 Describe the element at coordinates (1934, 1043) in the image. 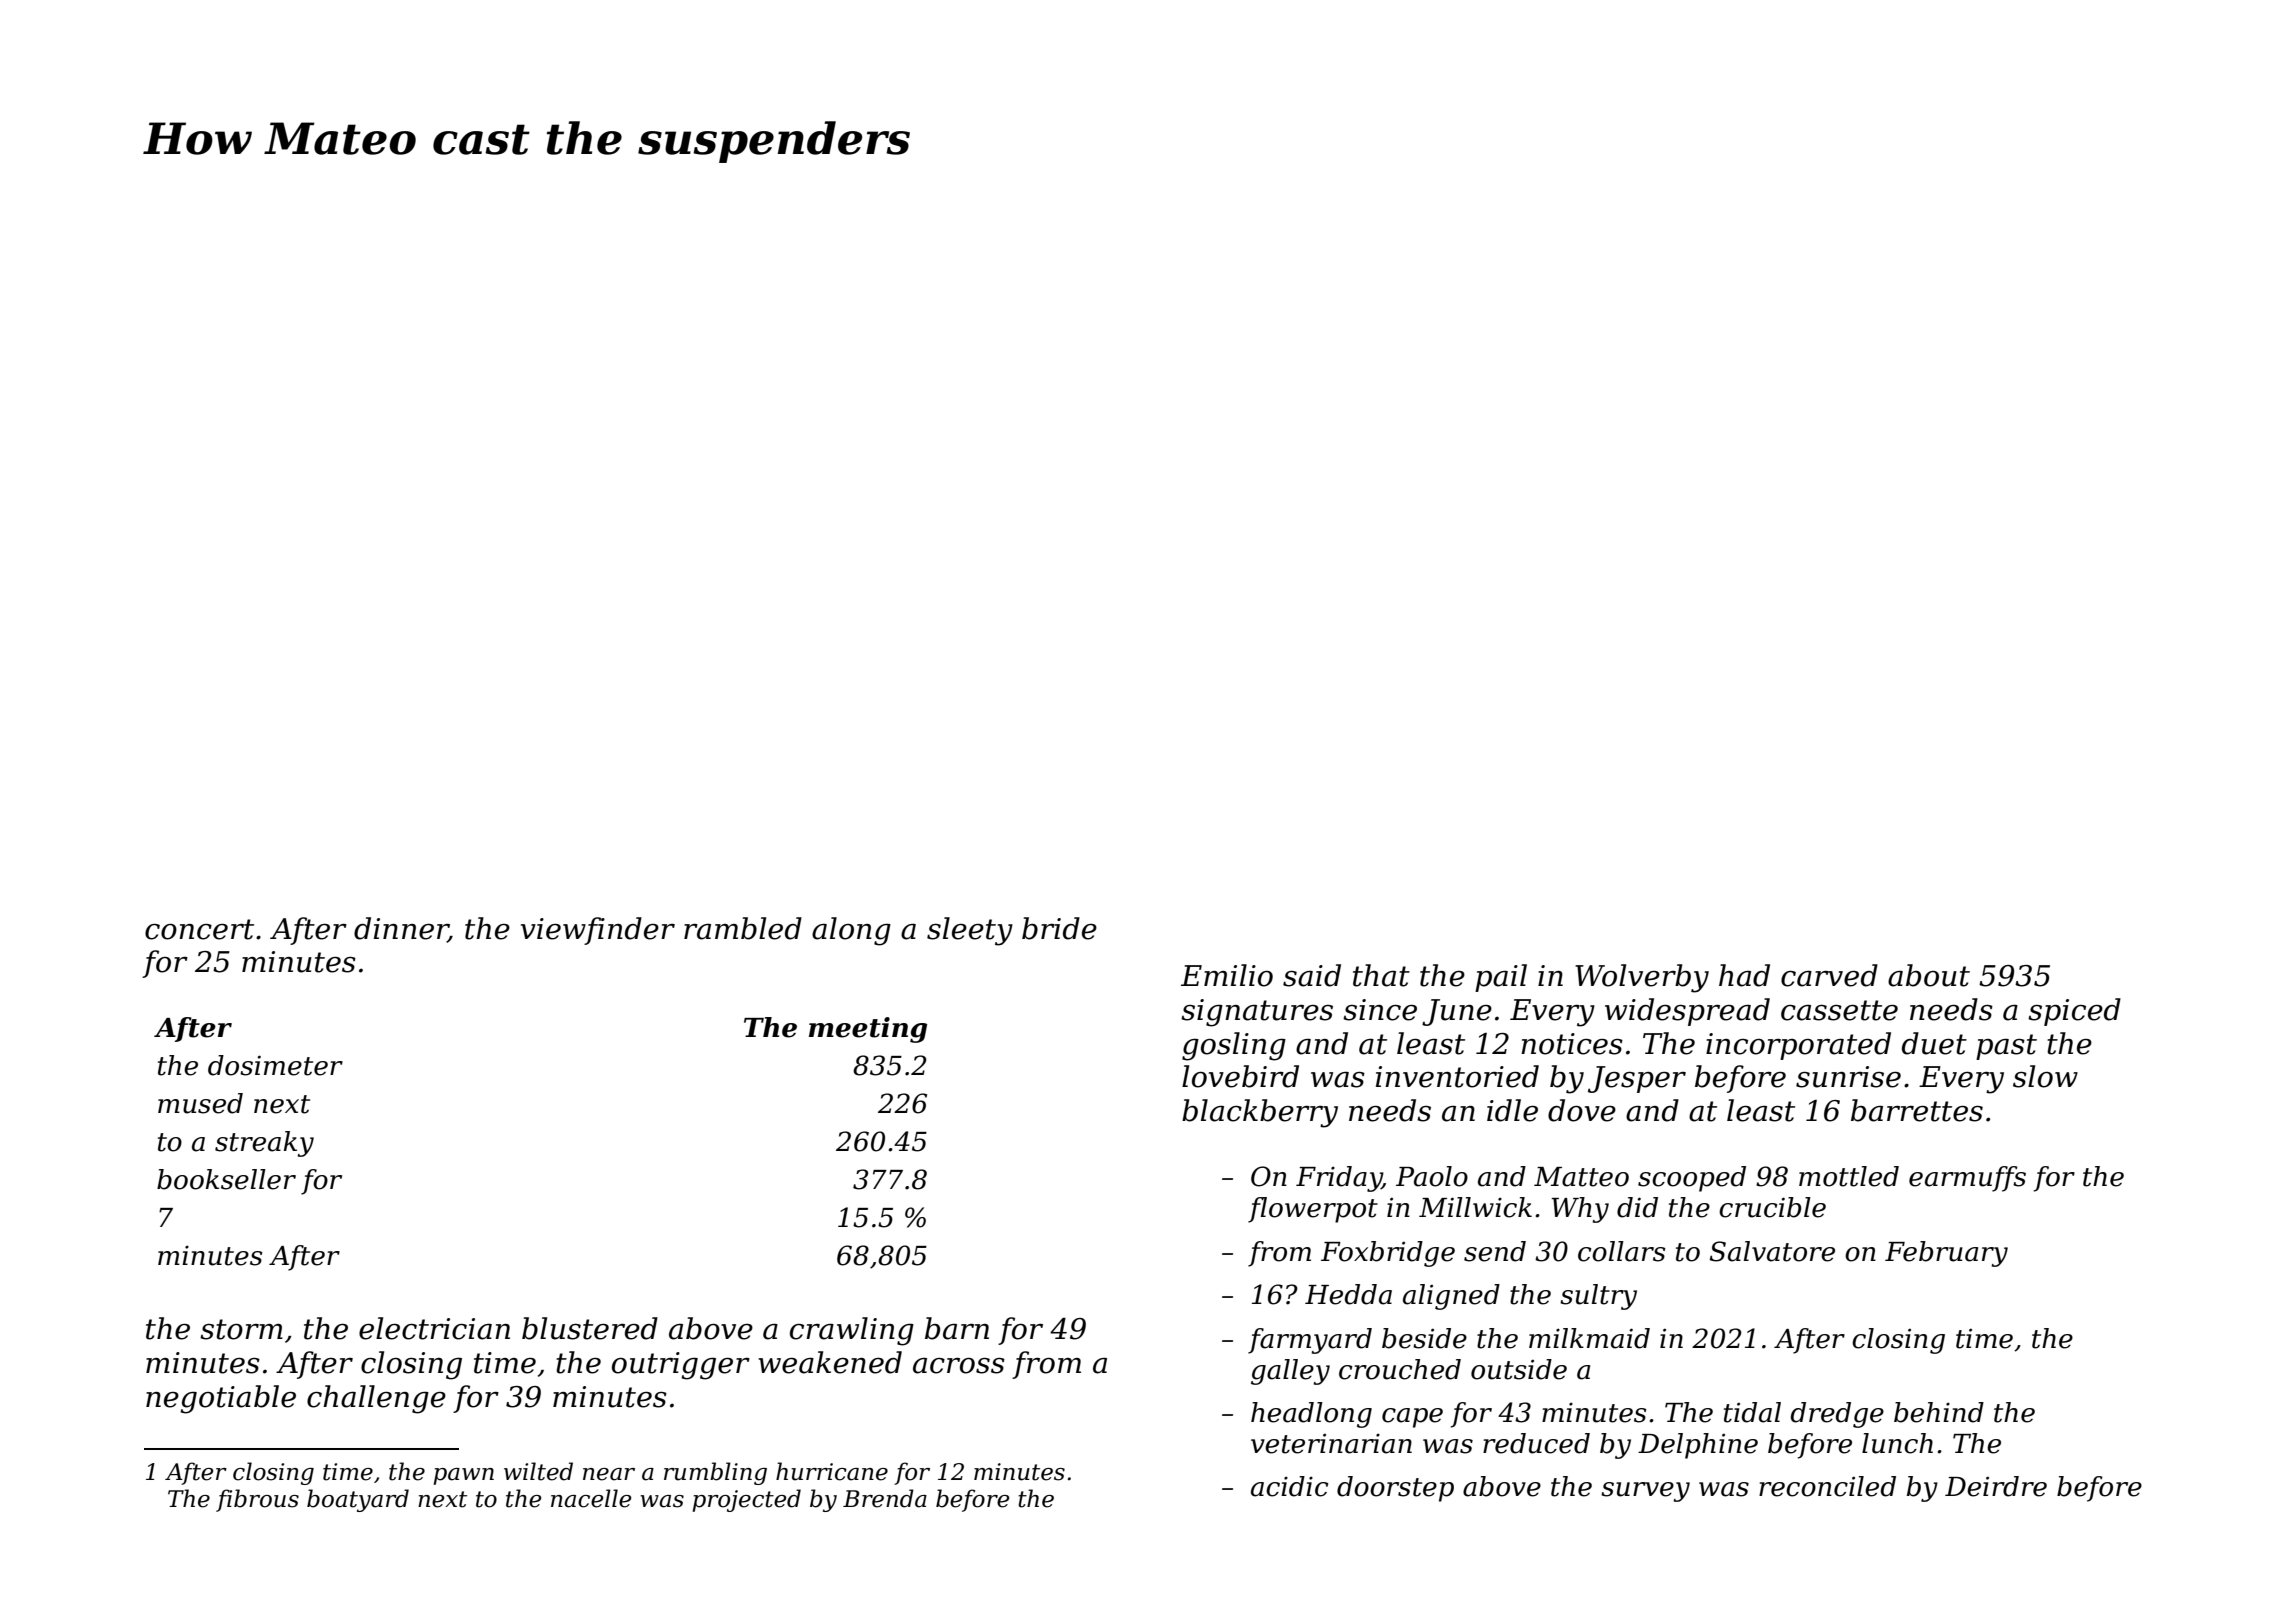

I see `duet` at that location.
